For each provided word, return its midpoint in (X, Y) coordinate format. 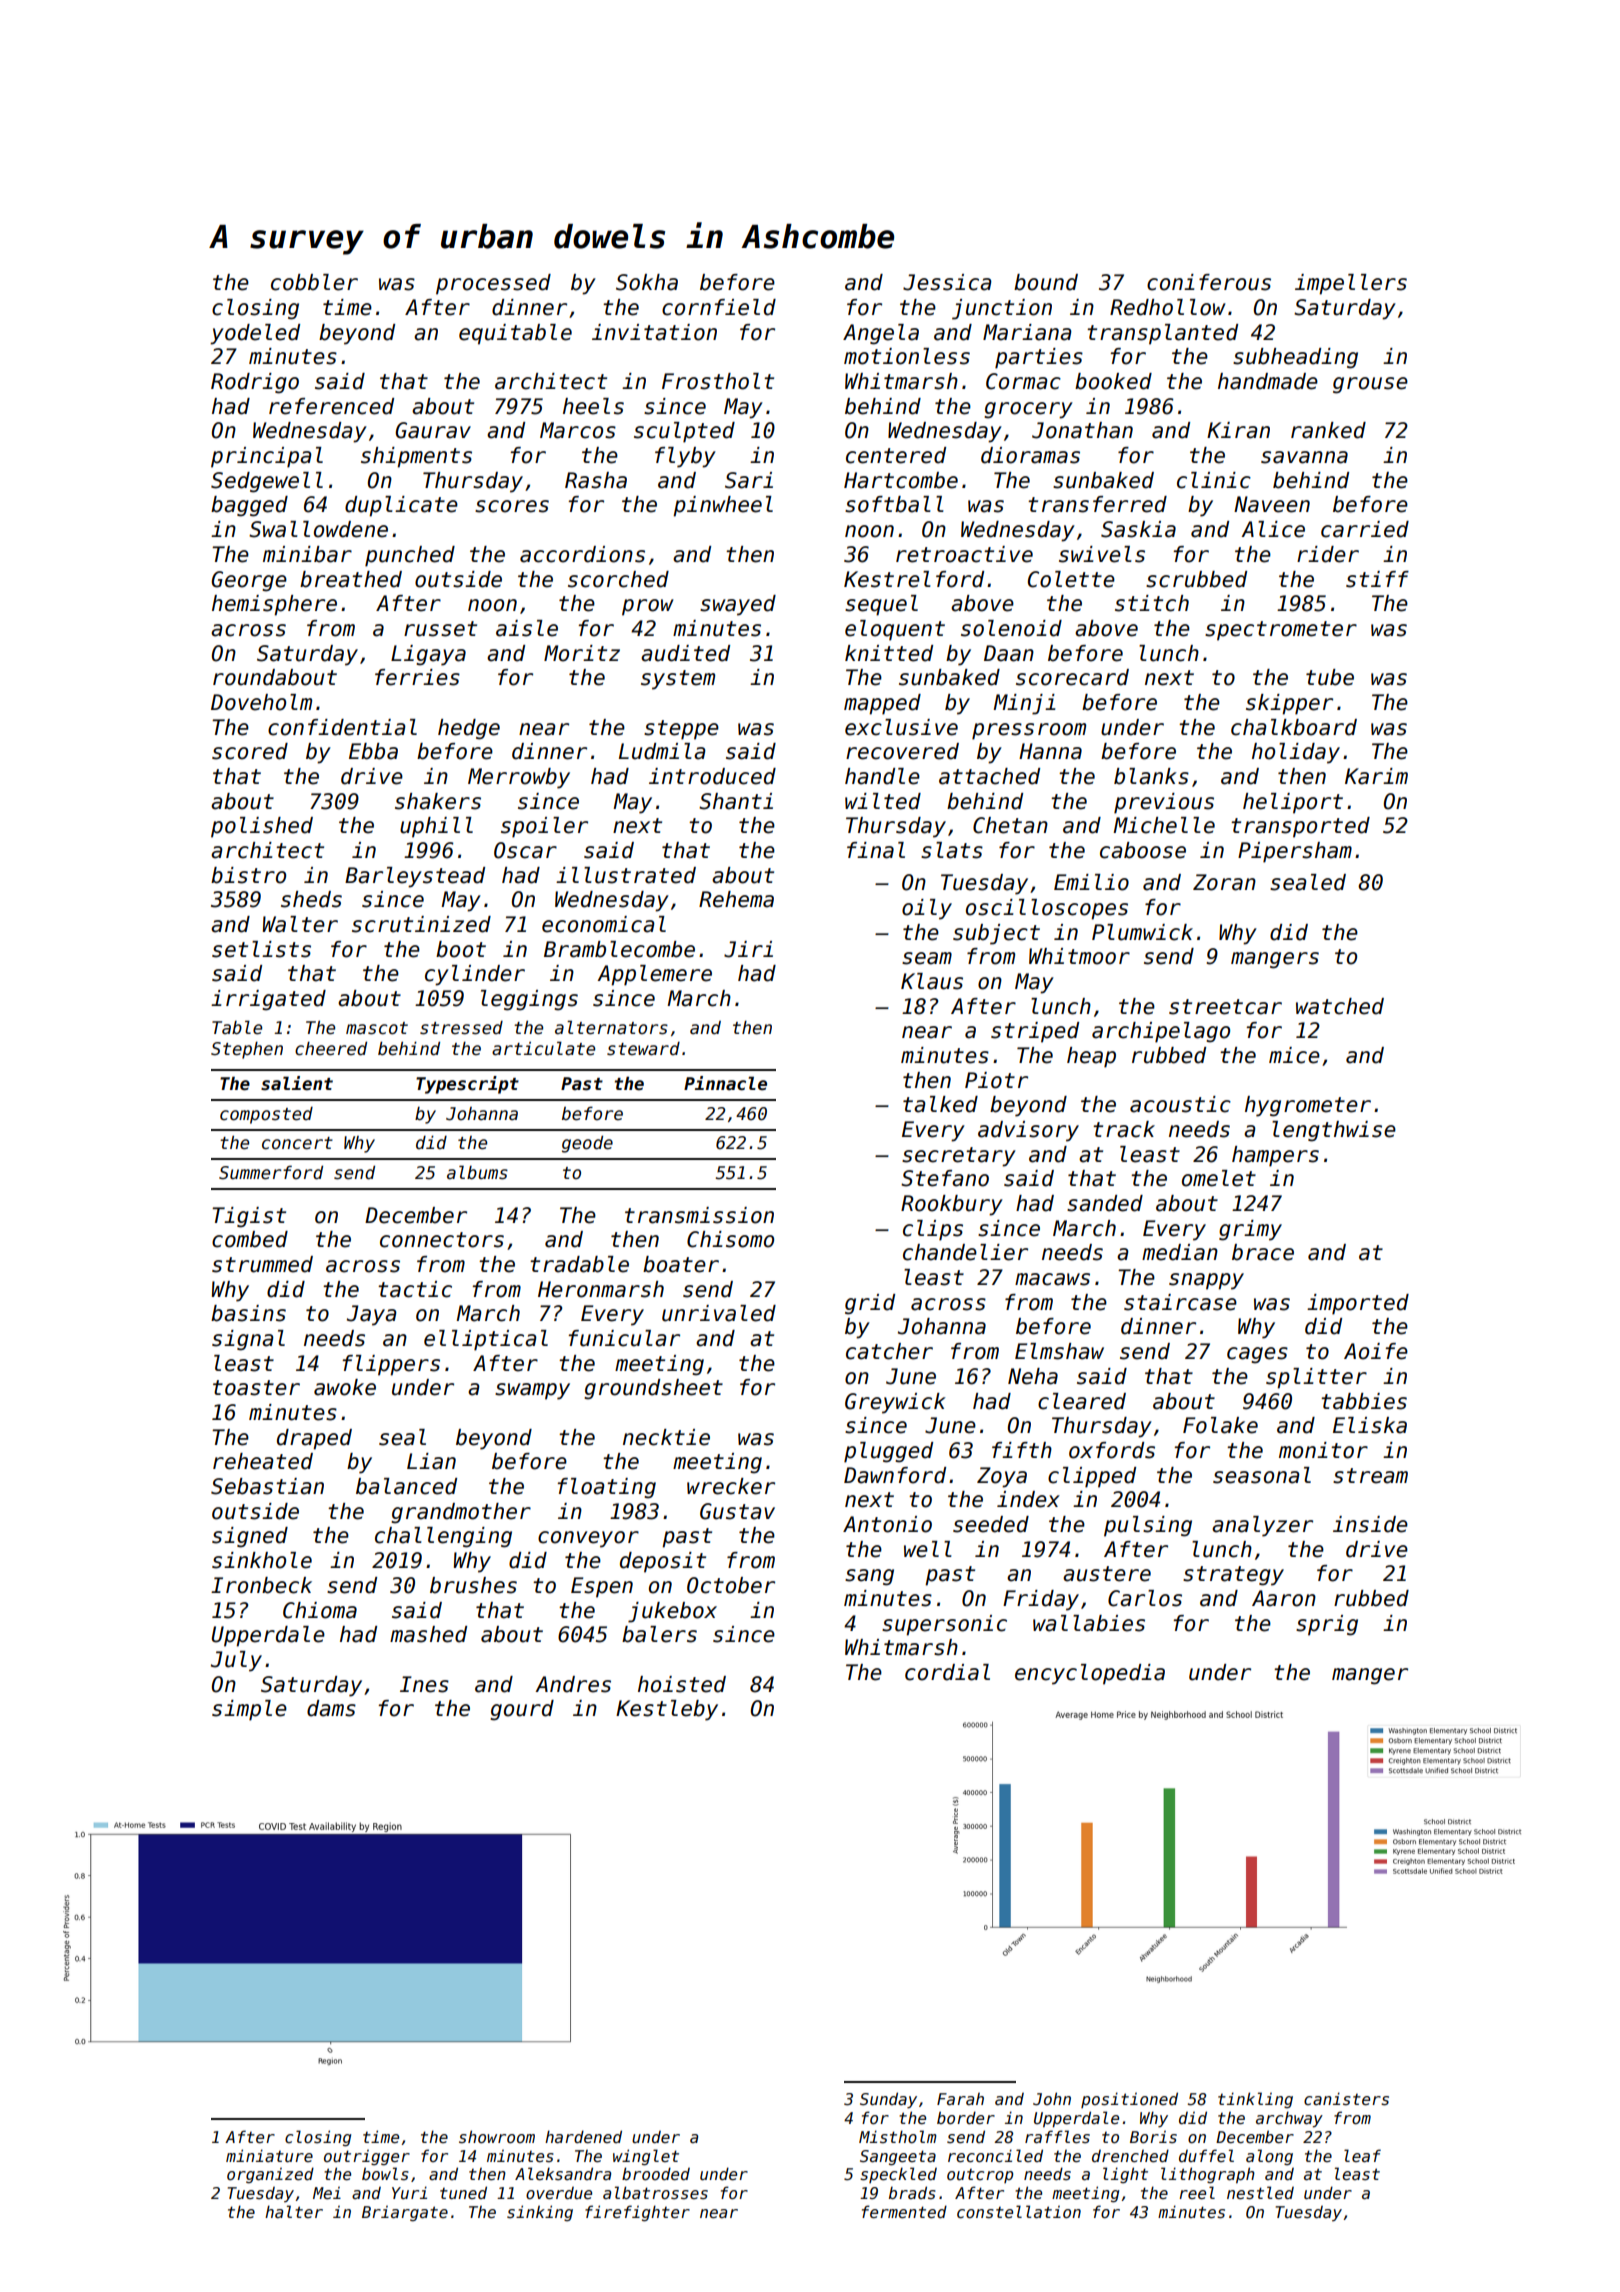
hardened (583, 2137)
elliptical (486, 1340)
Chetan (1010, 825)
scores (512, 506)
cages (1257, 1355)
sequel (881, 605)
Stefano (945, 1178)
